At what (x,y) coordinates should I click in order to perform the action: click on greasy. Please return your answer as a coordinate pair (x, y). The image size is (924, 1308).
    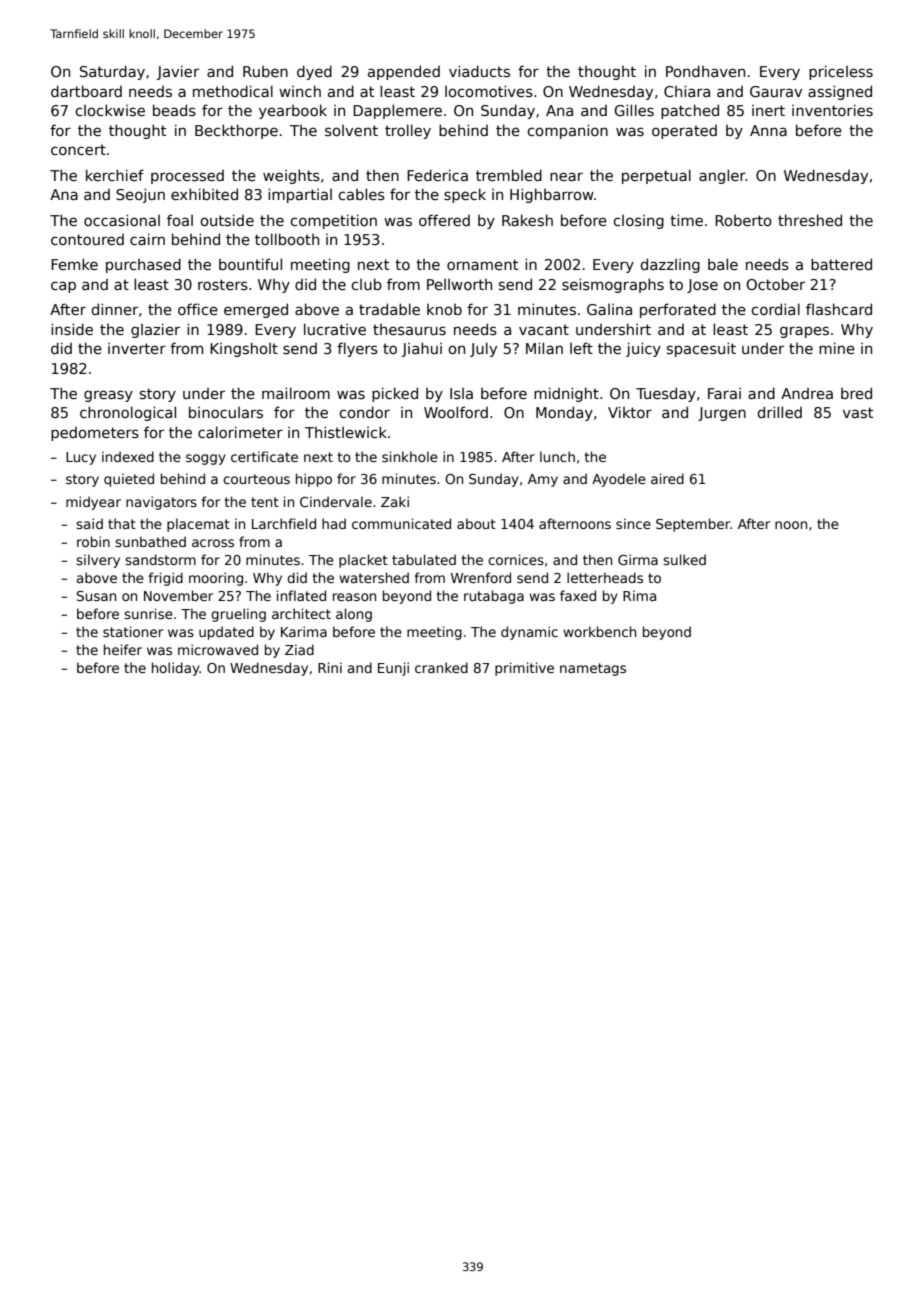
    Looking at the image, I should click on (108, 396).
